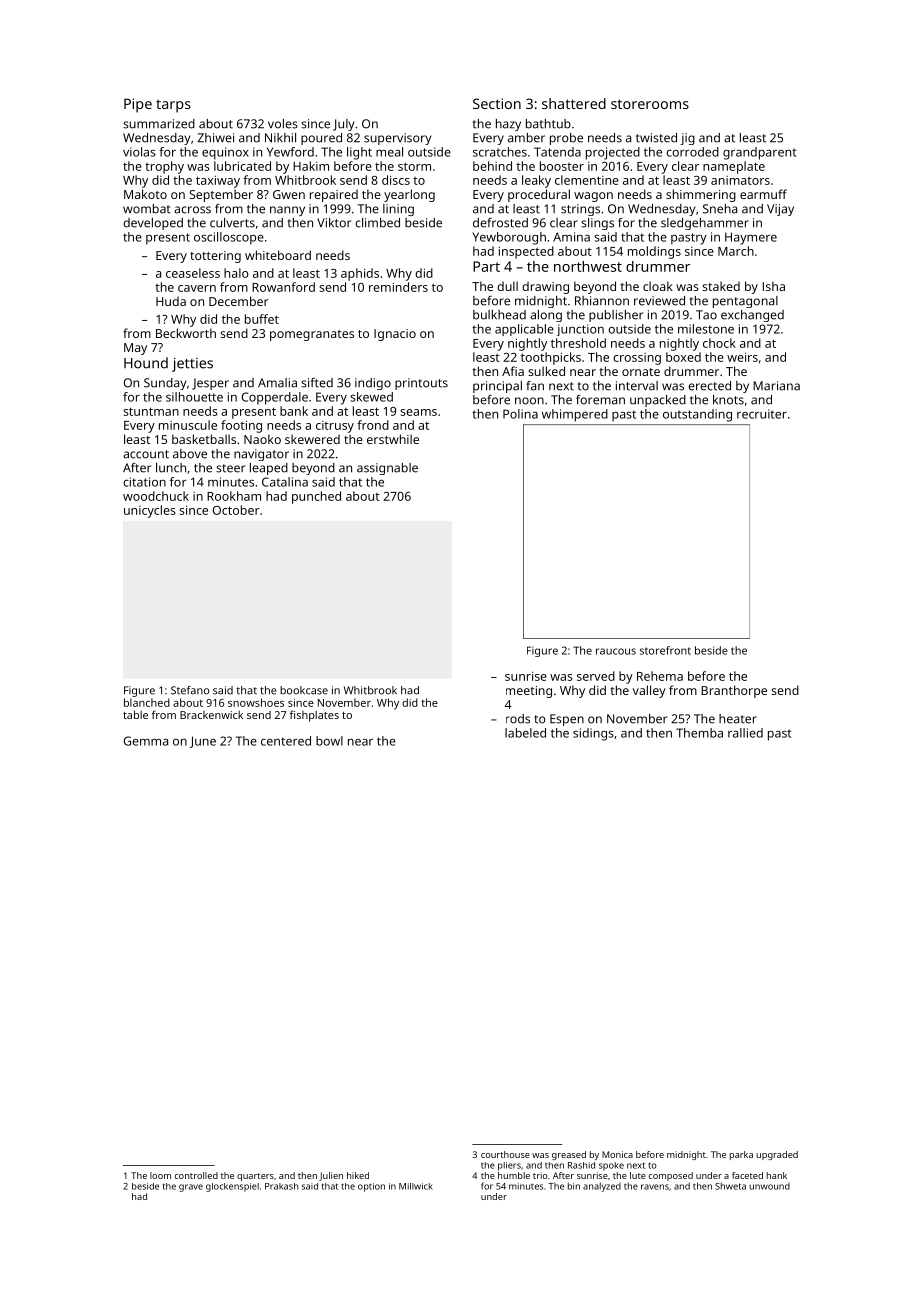 Image resolution: width=924 pixels, height=1308 pixels. What do you see at coordinates (741, 1155) in the screenshot?
I see `parka` at bounding box center [741, 1155].
